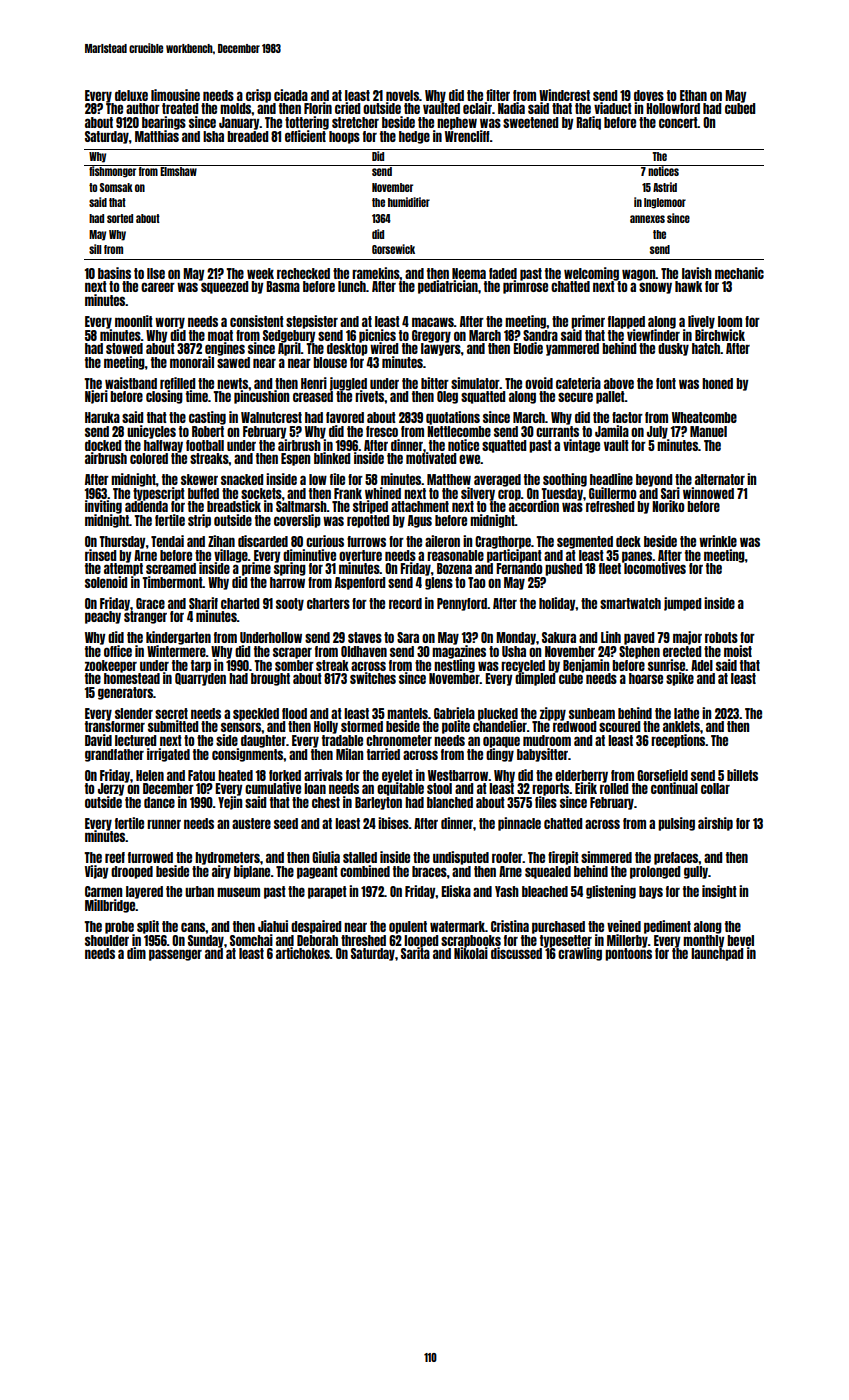  What do you see at coordinates (103, 891) in the screenshot?
I see `Carmen` at bounding box center [103, 891].
